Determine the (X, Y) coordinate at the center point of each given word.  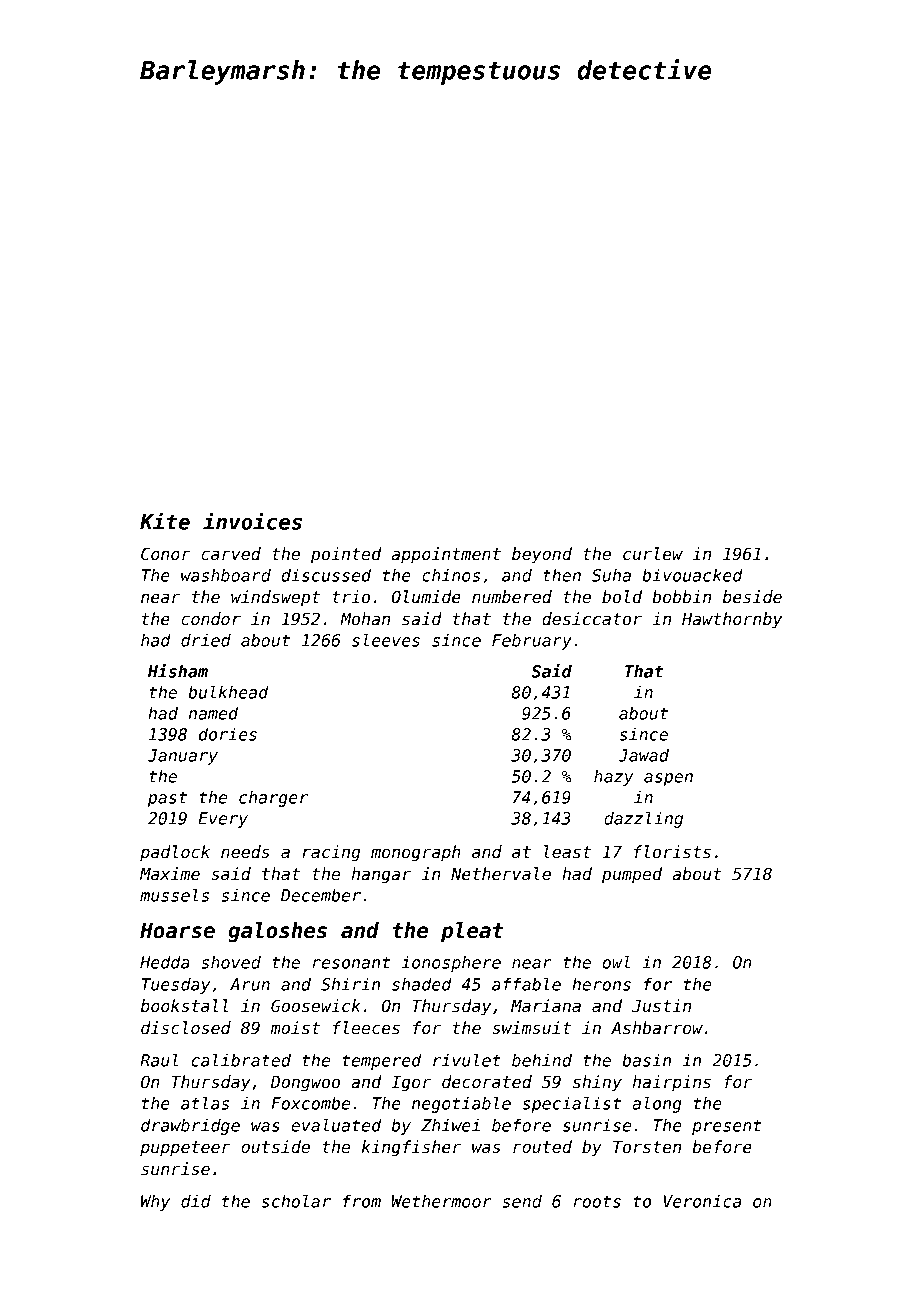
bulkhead (228, 692)
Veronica (702, 1201)
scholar (296, 1201)
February (532, 641)
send (522, 1201)
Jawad (643, 755)
